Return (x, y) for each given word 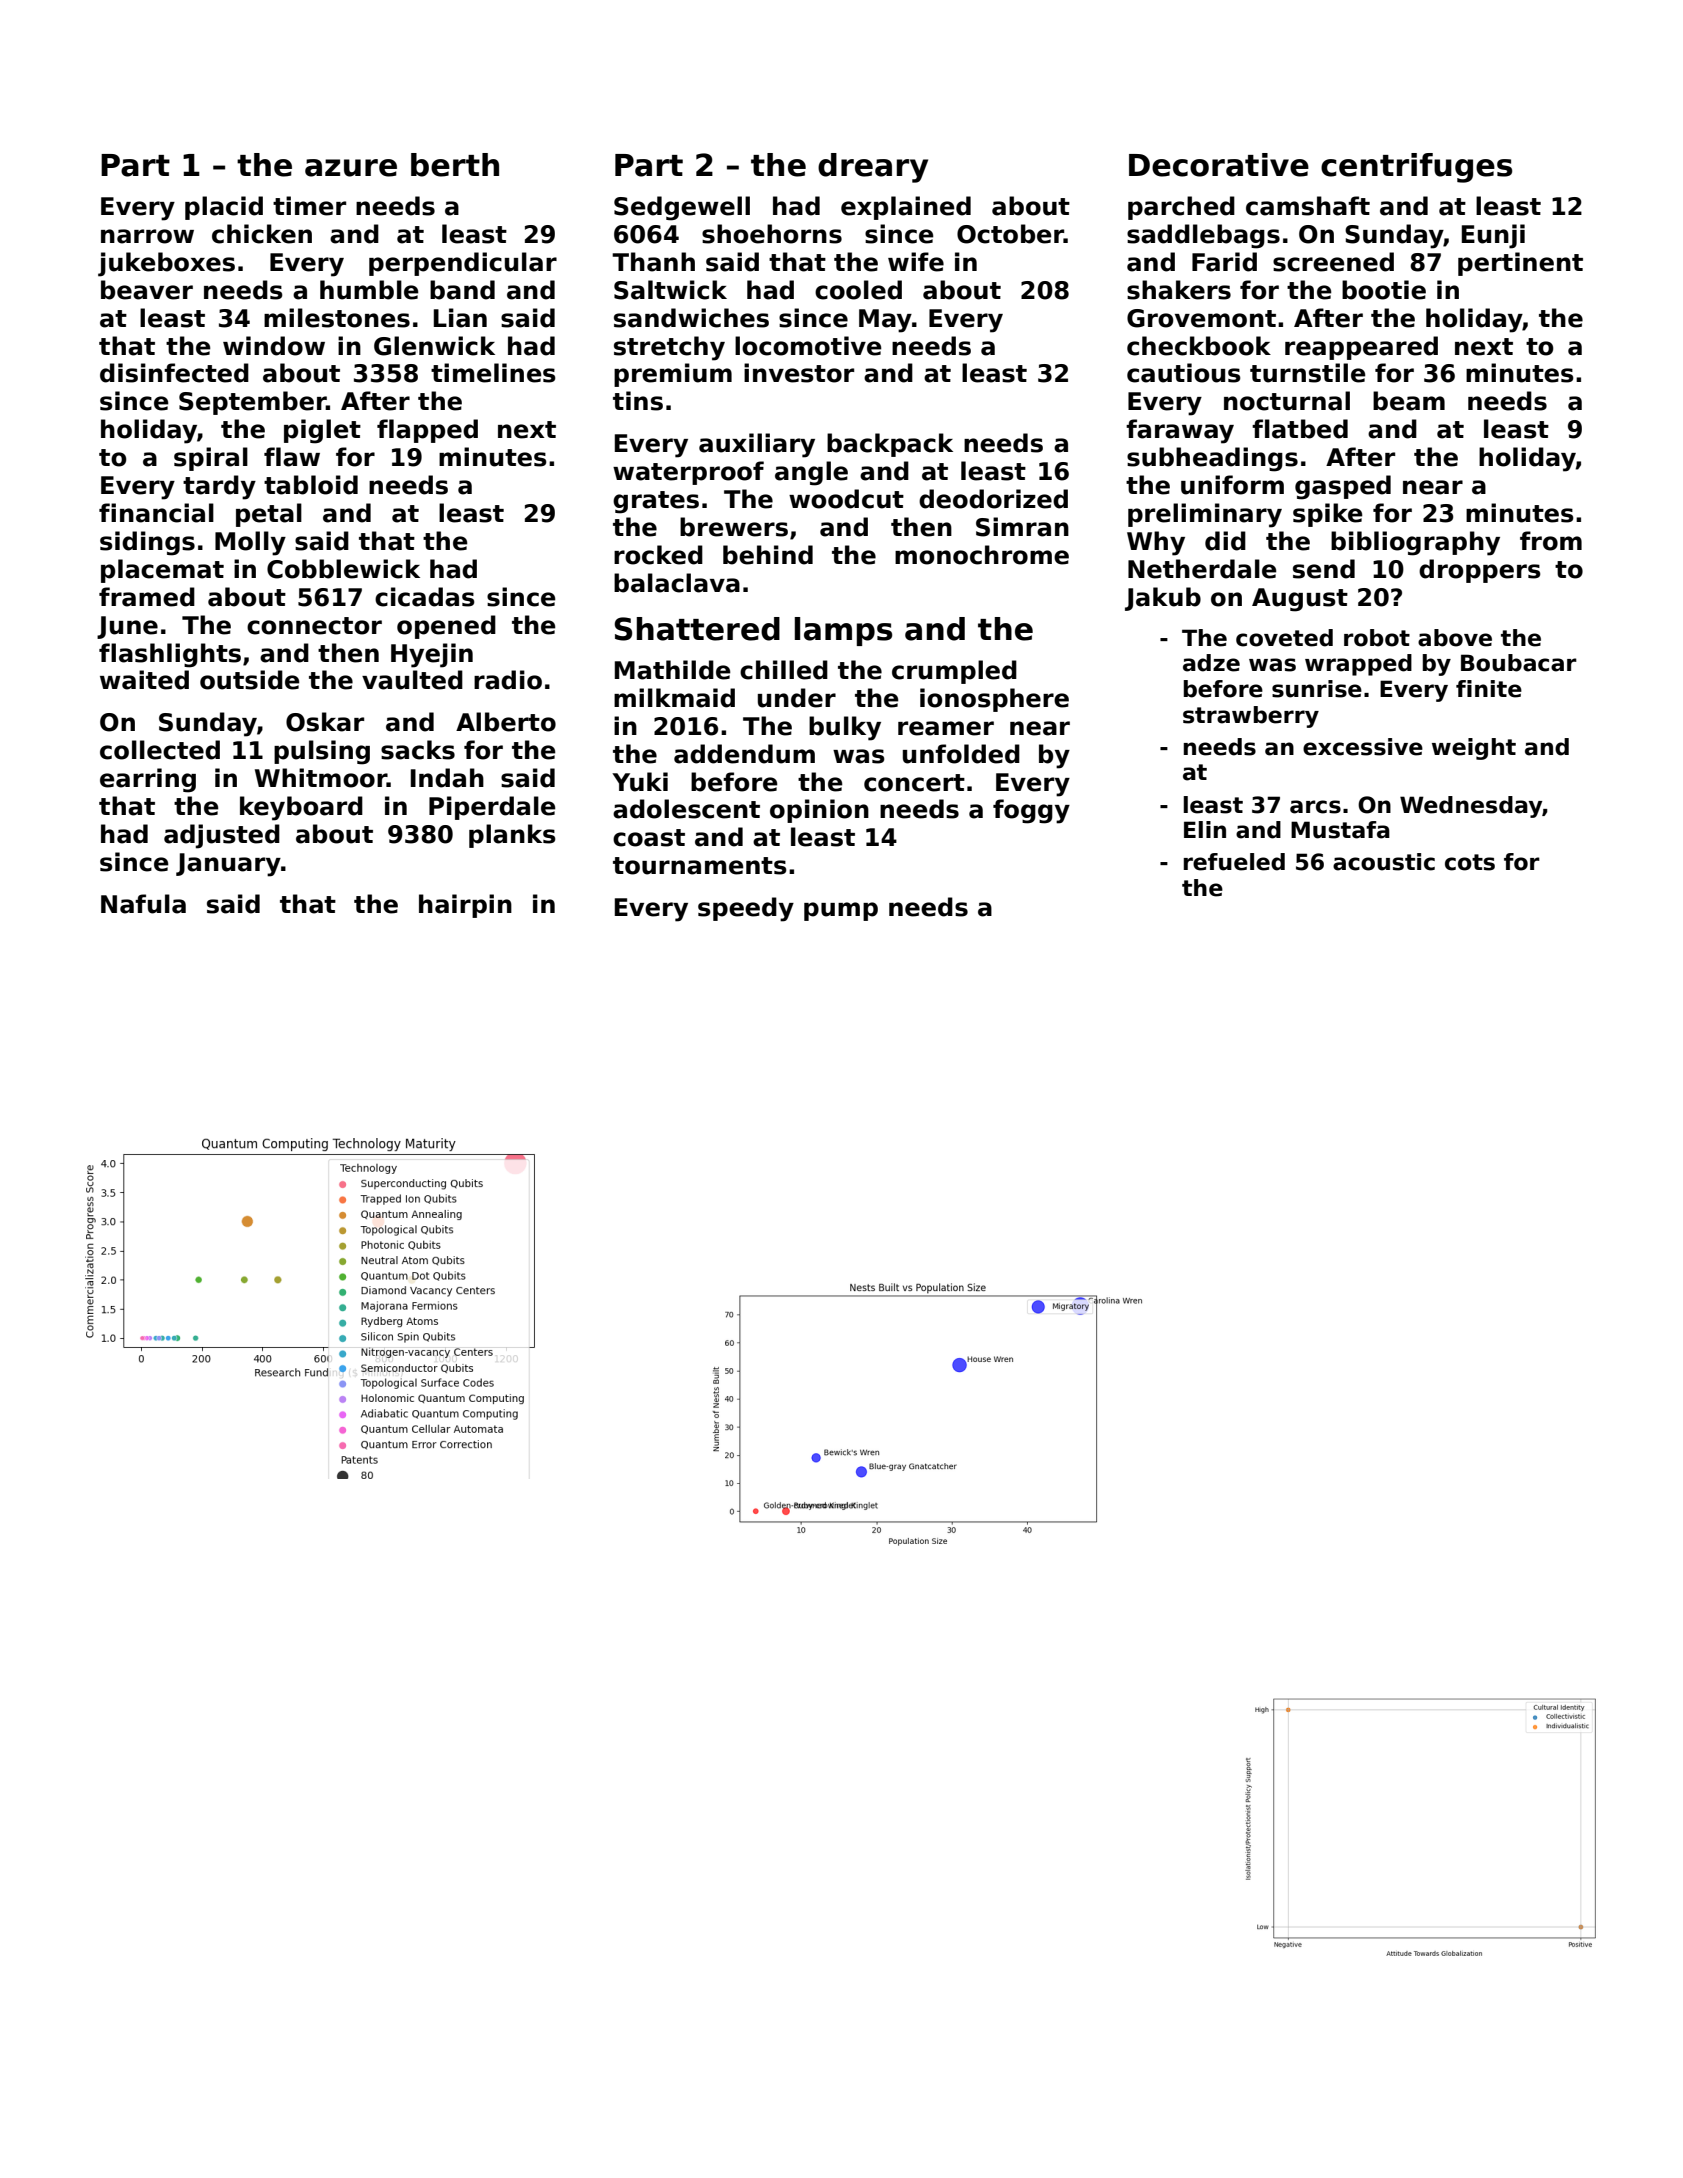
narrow (147, 236)
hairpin (465, 906)
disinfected (174, 373)
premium (673, 375)
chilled (784, 670)
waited (144, 680)
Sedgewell (682, 208)
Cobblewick (343, 569)
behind (768, 555)
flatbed (1300, 429)
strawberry (1251, 717)
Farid (1224, 262)
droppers (1480, 571)
